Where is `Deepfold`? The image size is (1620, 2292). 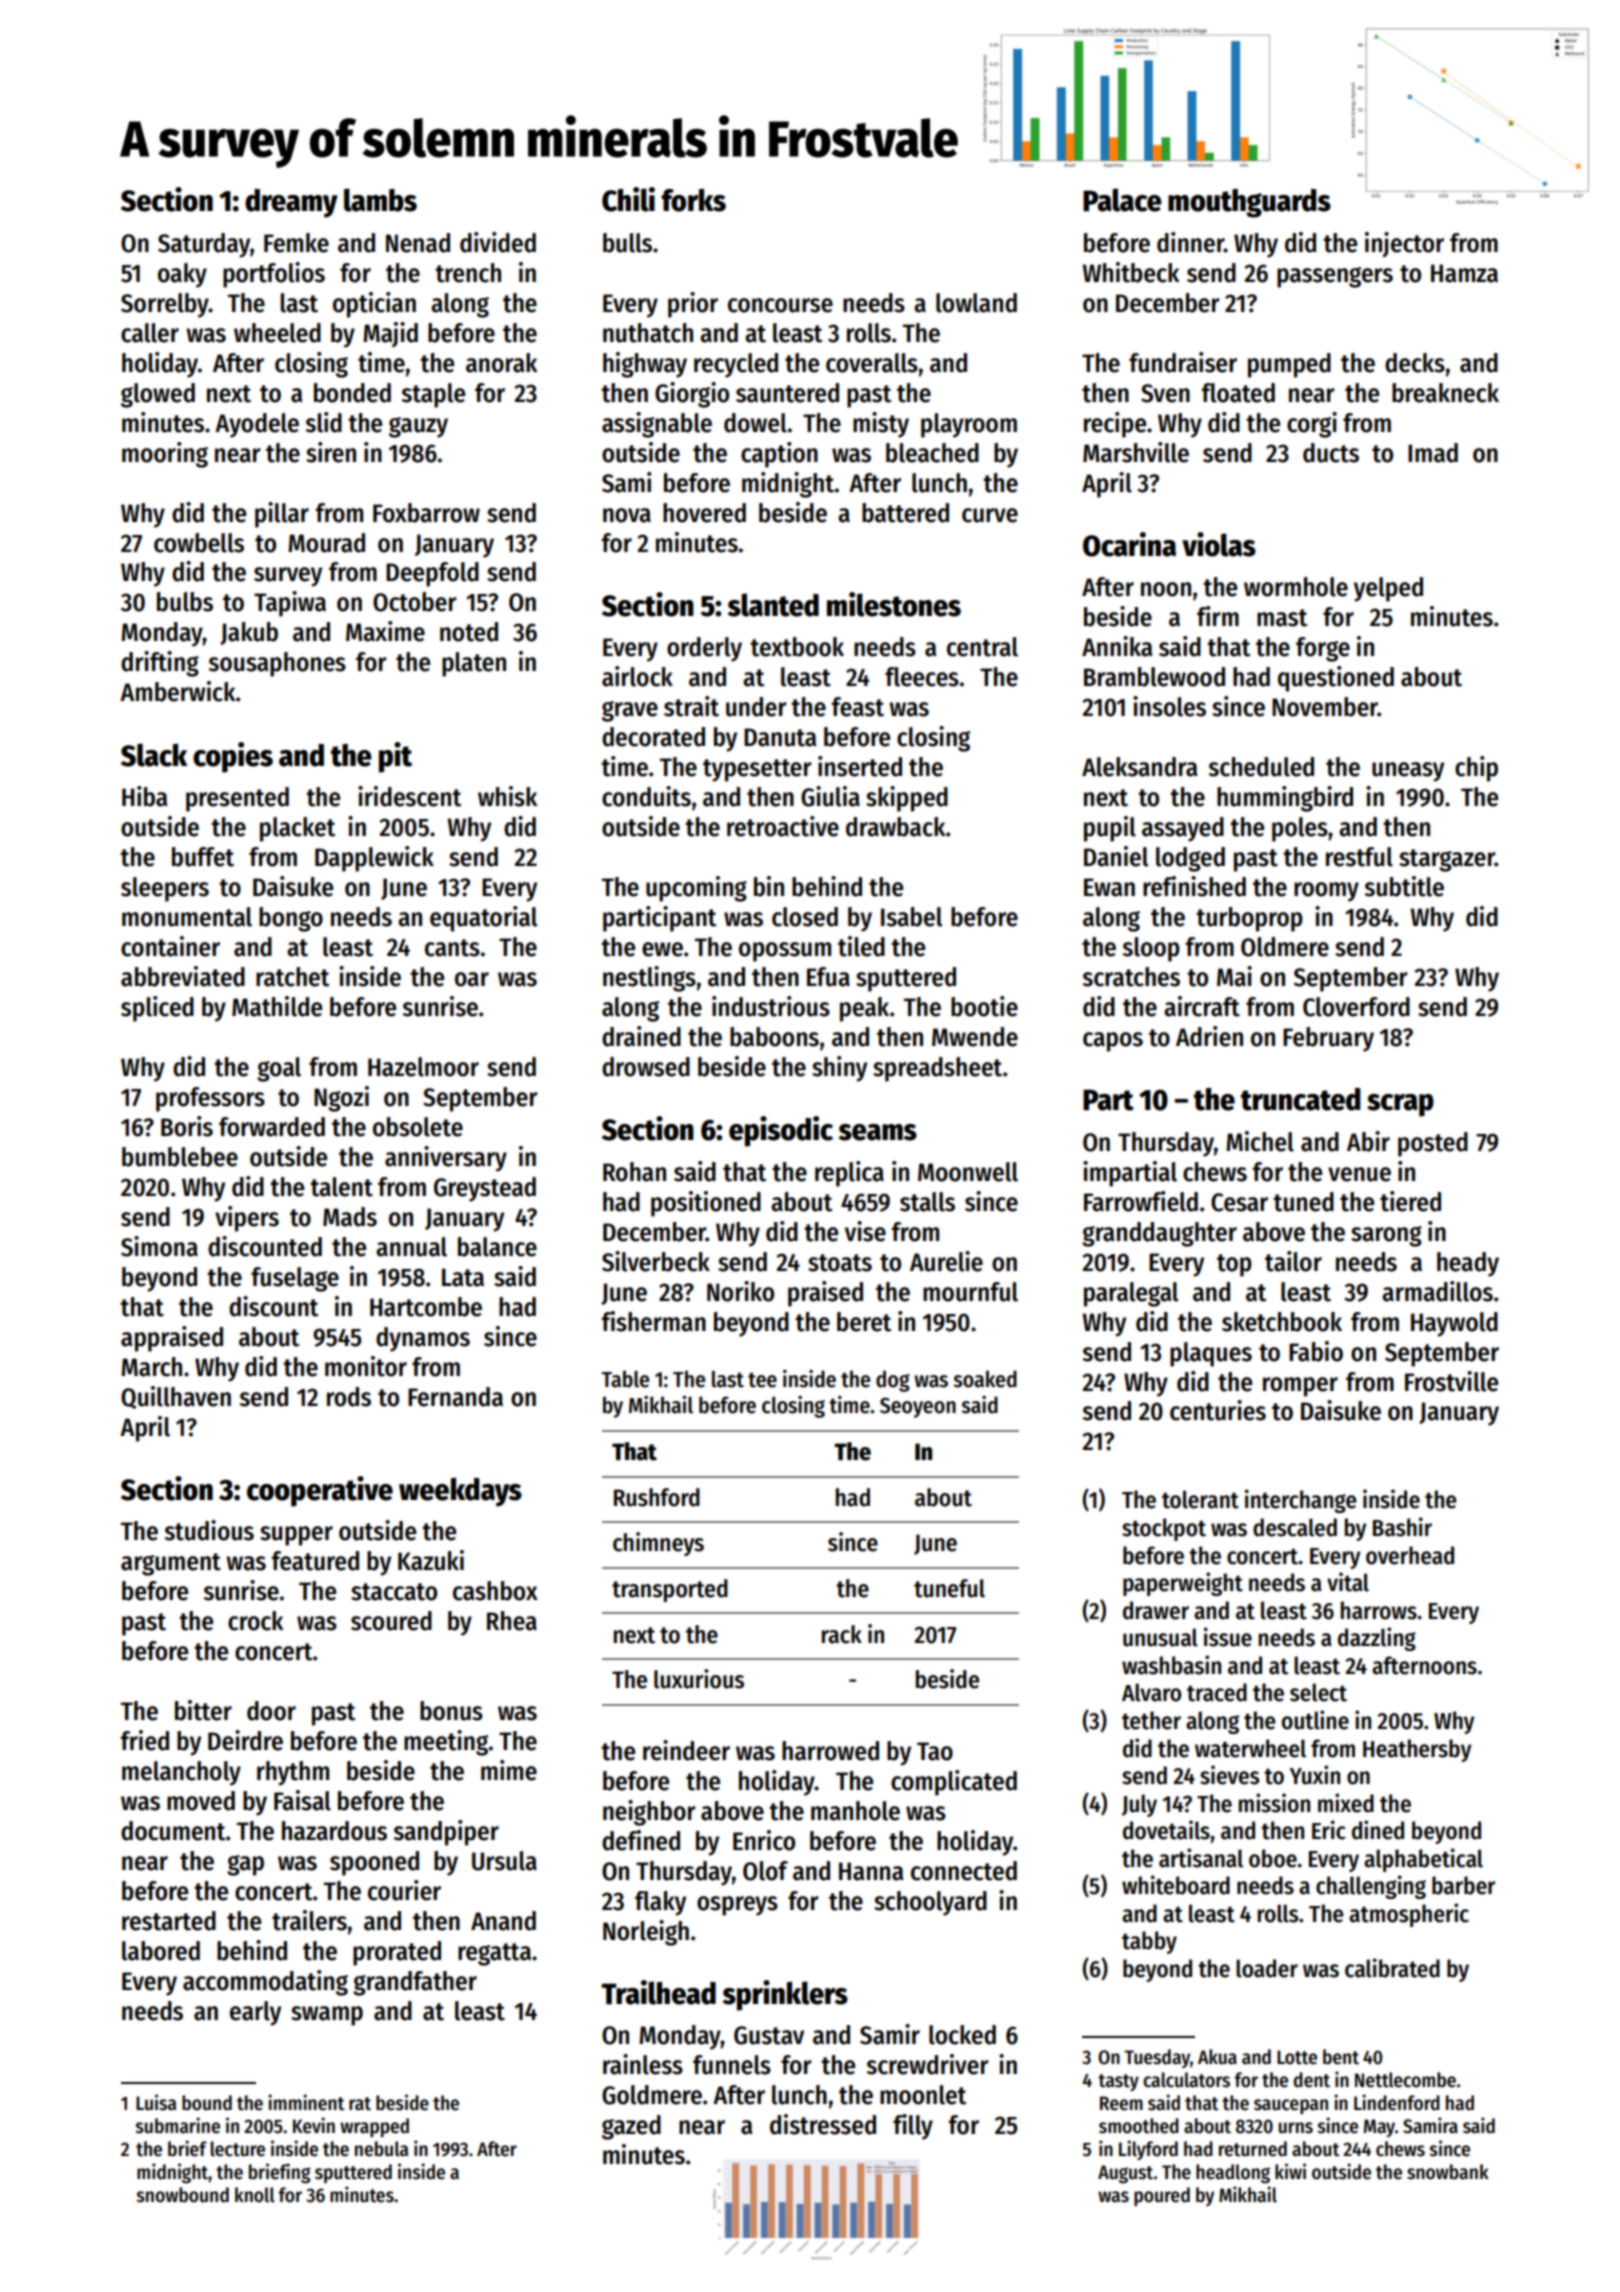
Deepfold is located at coordinates (432, 574).
